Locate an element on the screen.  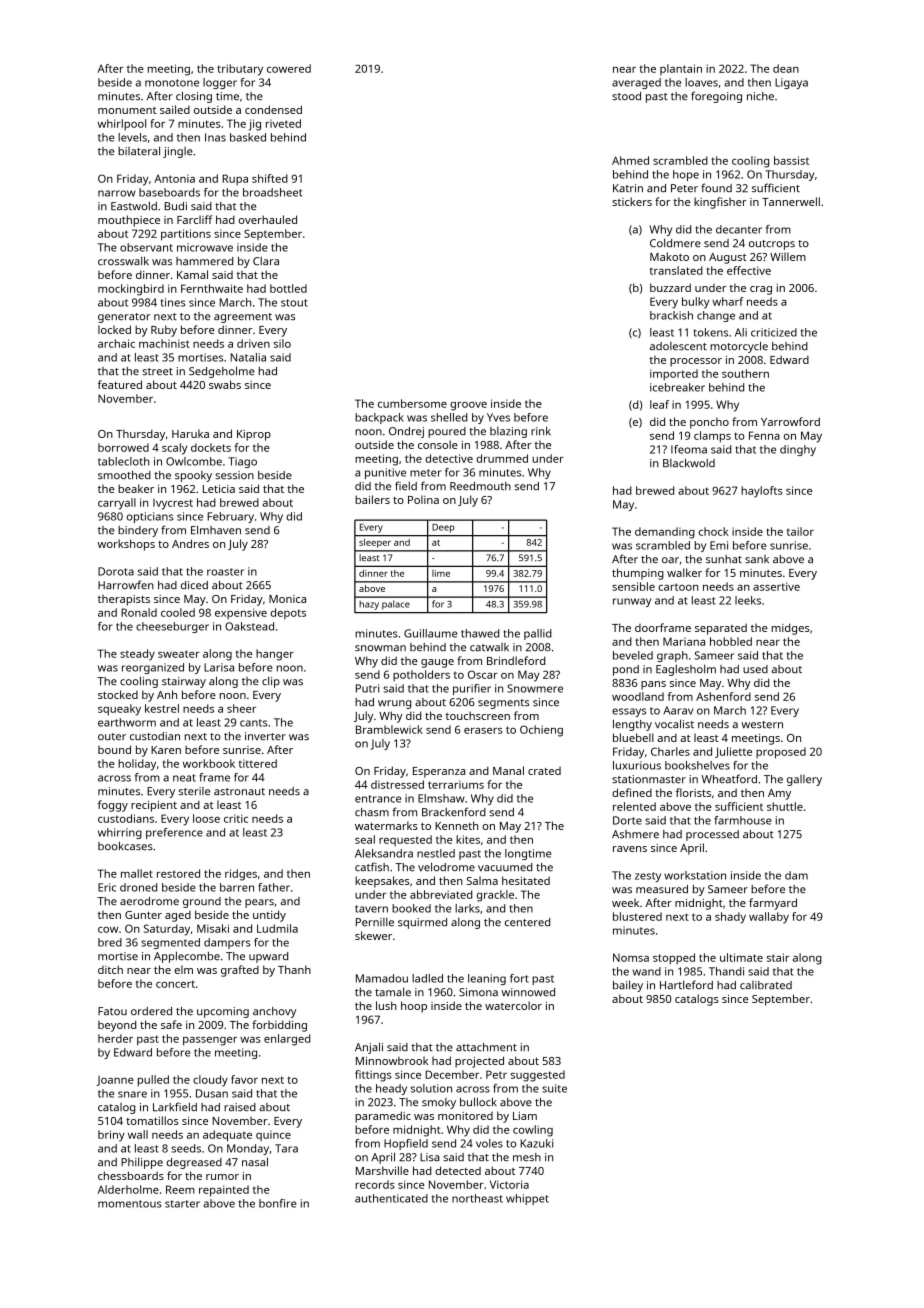
forbidding is located at coordinates (279, 1026).
